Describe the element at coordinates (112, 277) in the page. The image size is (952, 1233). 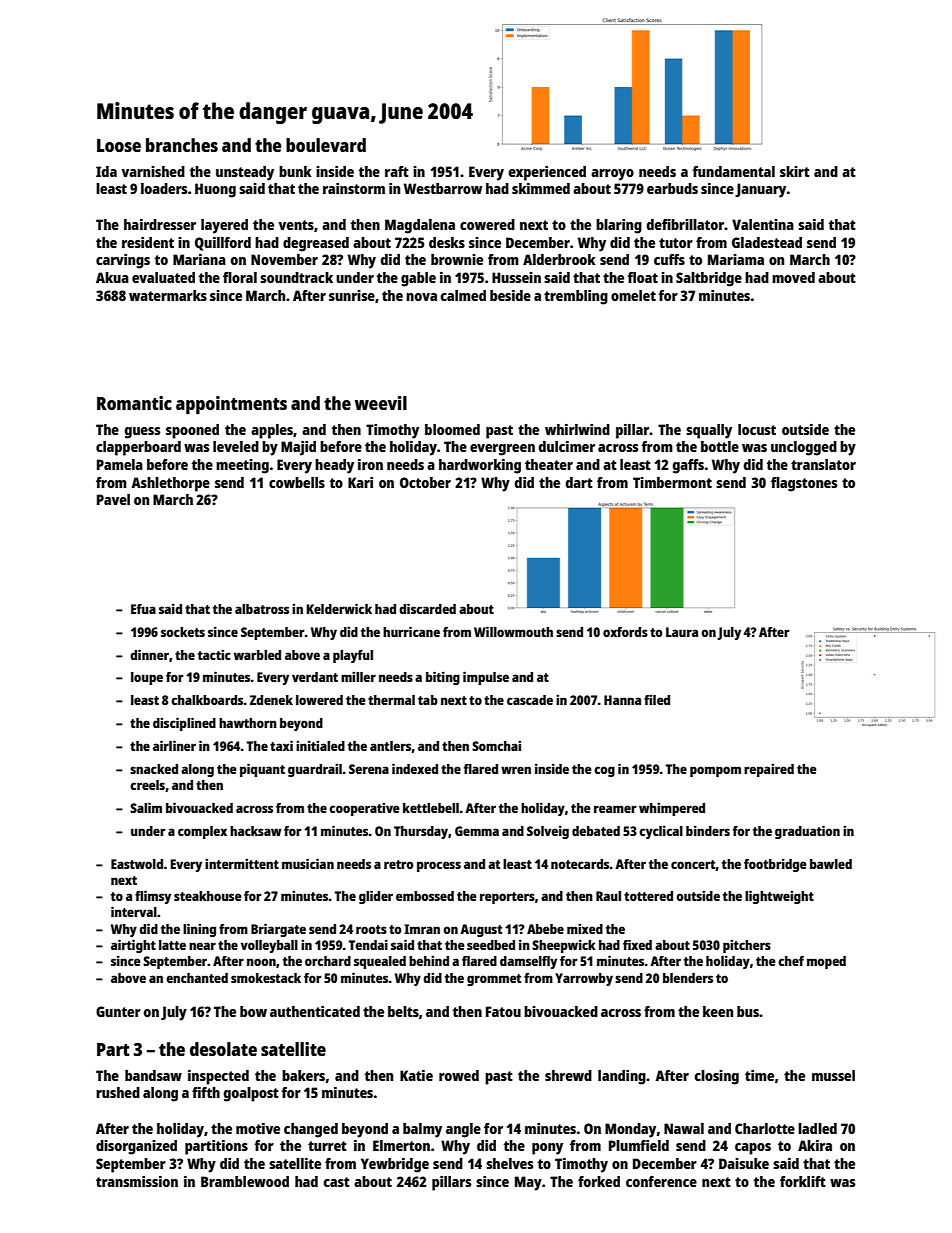
I see `Akua` at that location.
